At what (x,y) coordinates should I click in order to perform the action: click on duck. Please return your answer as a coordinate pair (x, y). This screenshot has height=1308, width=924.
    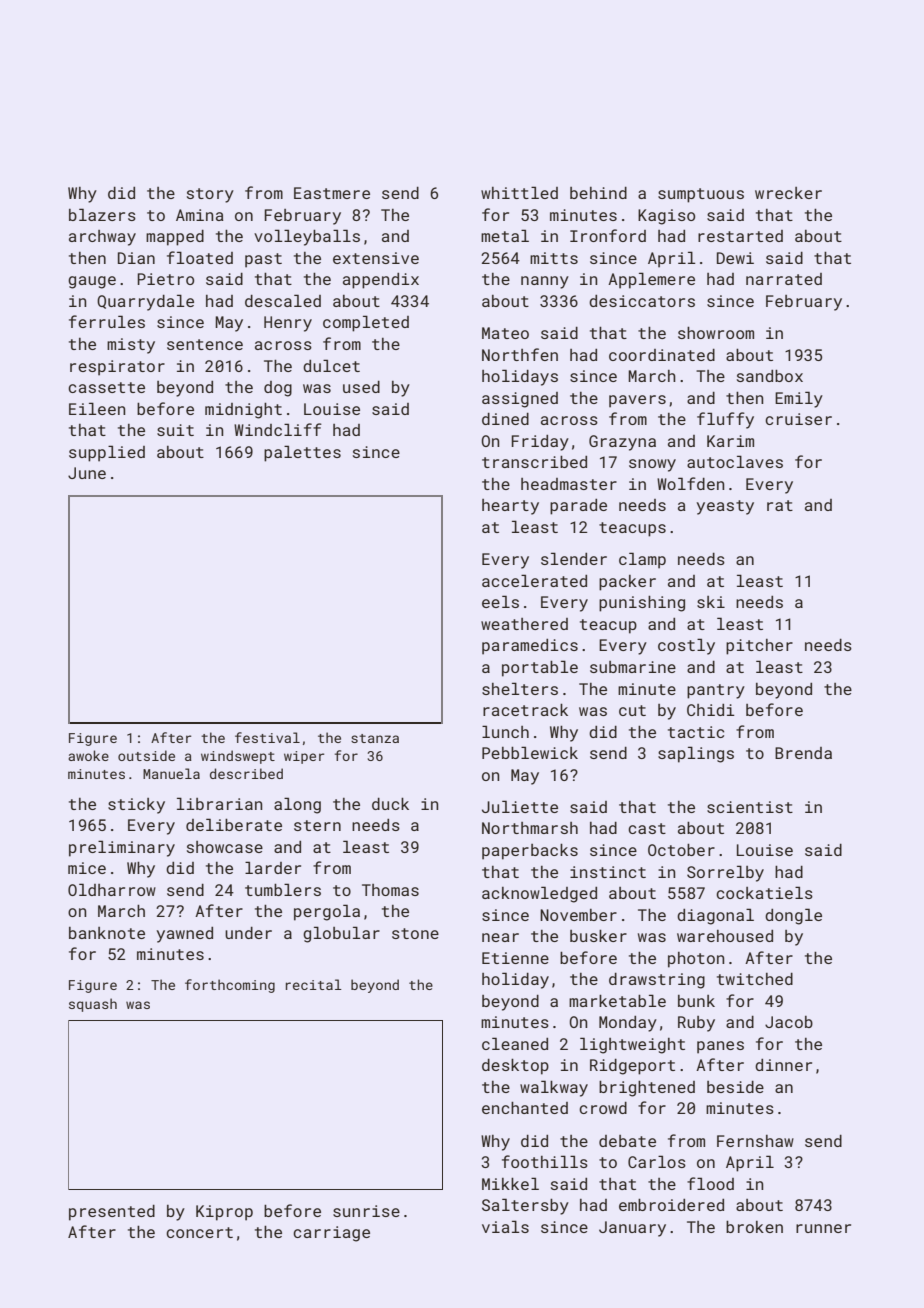
    Looking at the image, I should click on (390, 804).
